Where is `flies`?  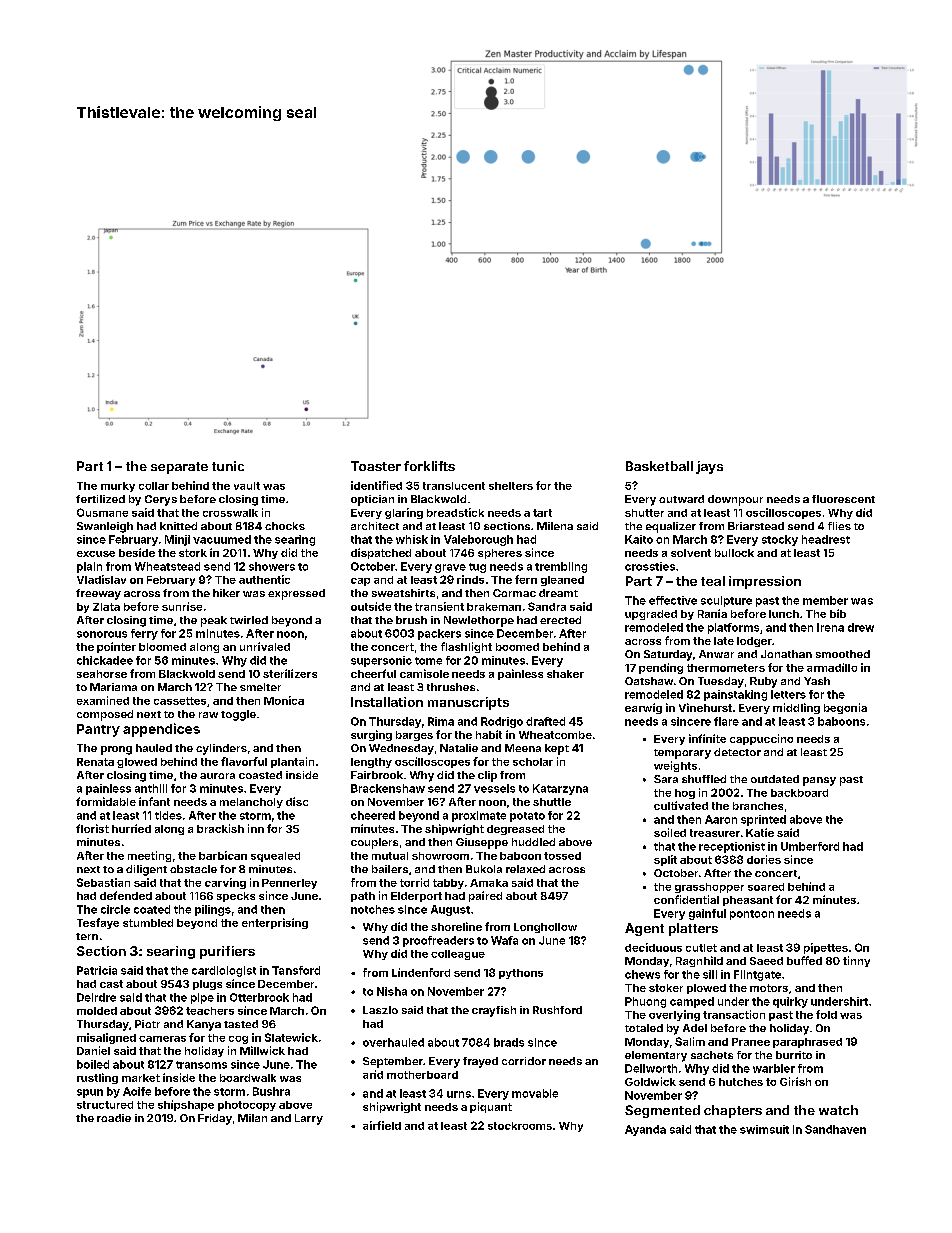
flies is located at coordinates (839, 526).
